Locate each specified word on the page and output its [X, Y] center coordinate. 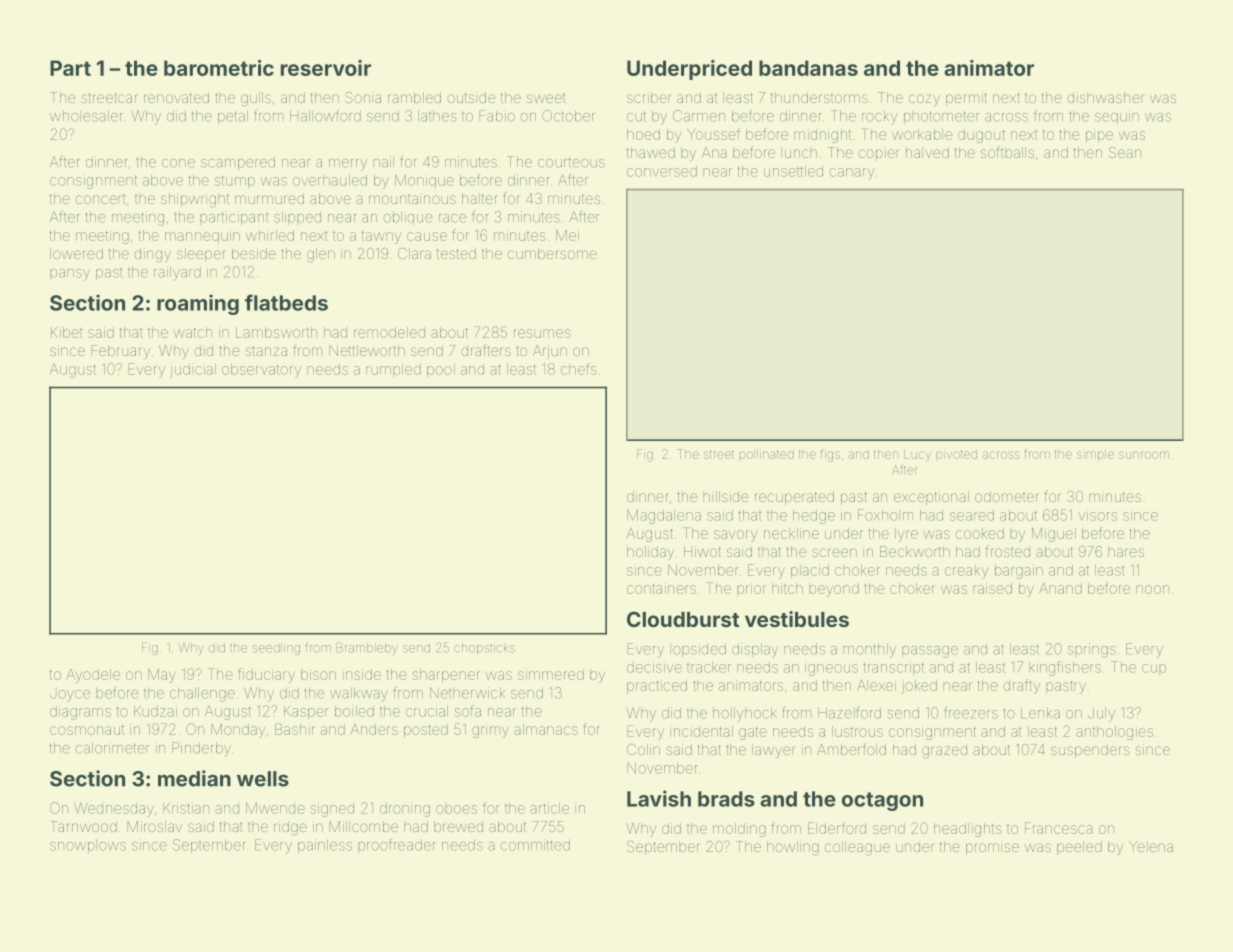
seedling [276, 649]
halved [927, 152]
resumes [542, 333]
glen [321, 255]
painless [325, 846]
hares [1126, 551]
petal [233, 117]
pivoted [957, 454]
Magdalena [664, 516]
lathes [437, 116]
